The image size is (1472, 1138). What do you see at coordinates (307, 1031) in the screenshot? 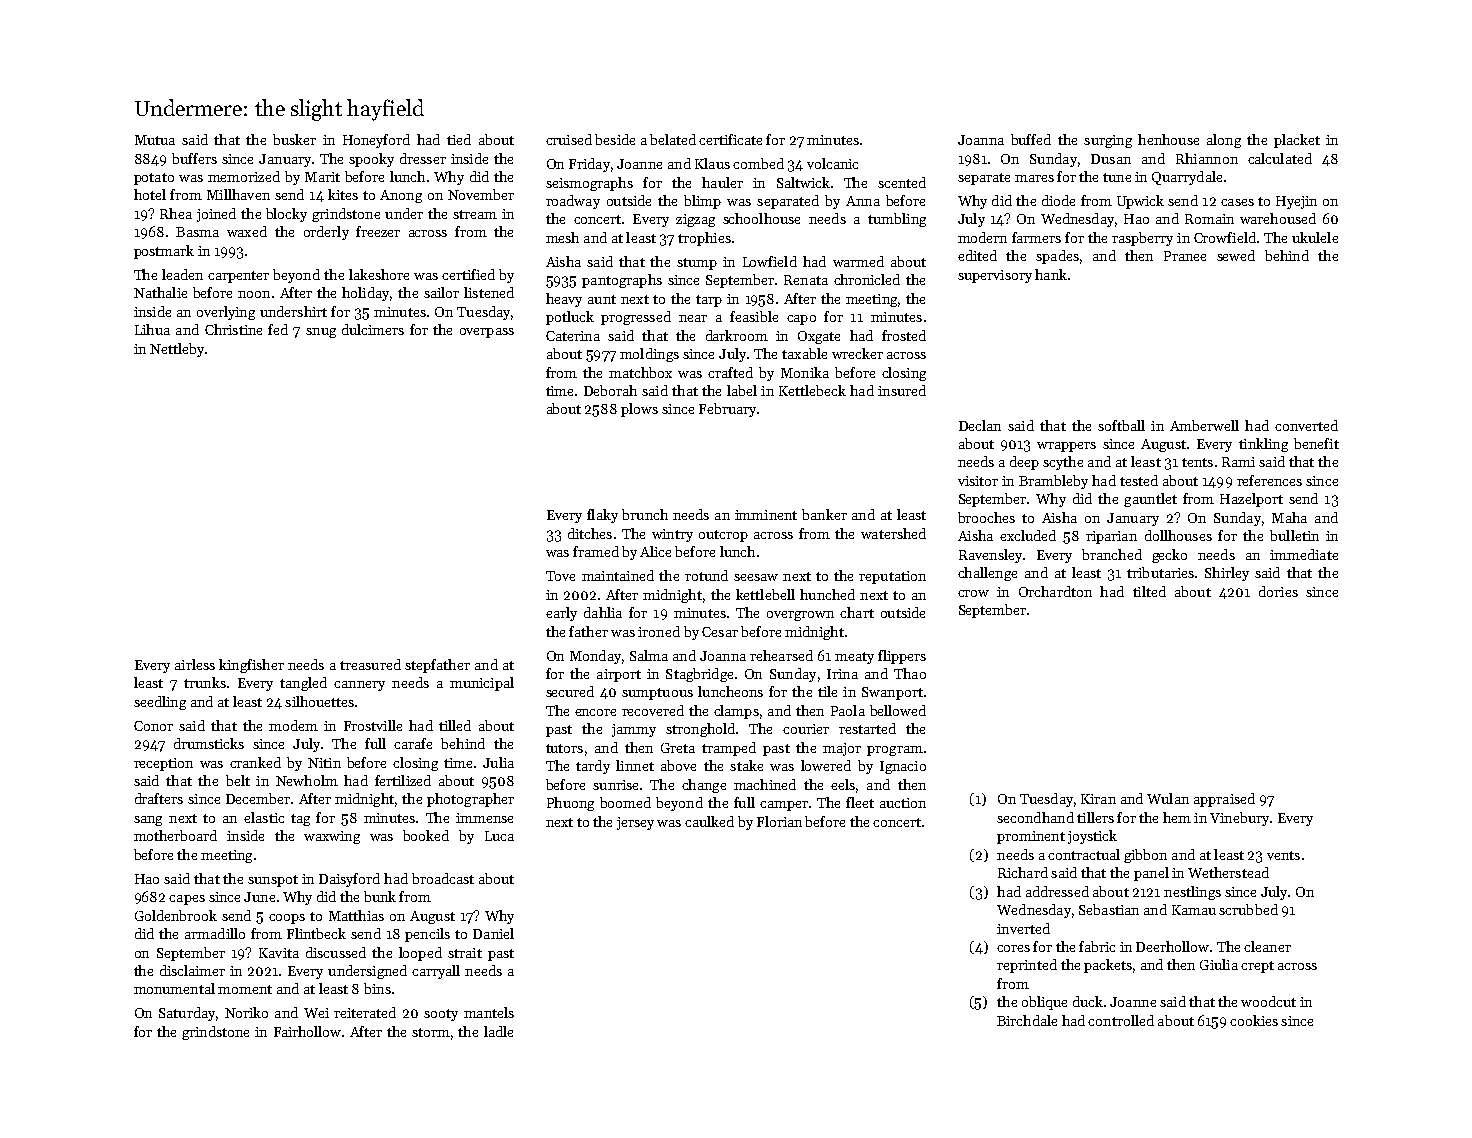
I see `Fairhollow` at bounding box center [307, 1031].
